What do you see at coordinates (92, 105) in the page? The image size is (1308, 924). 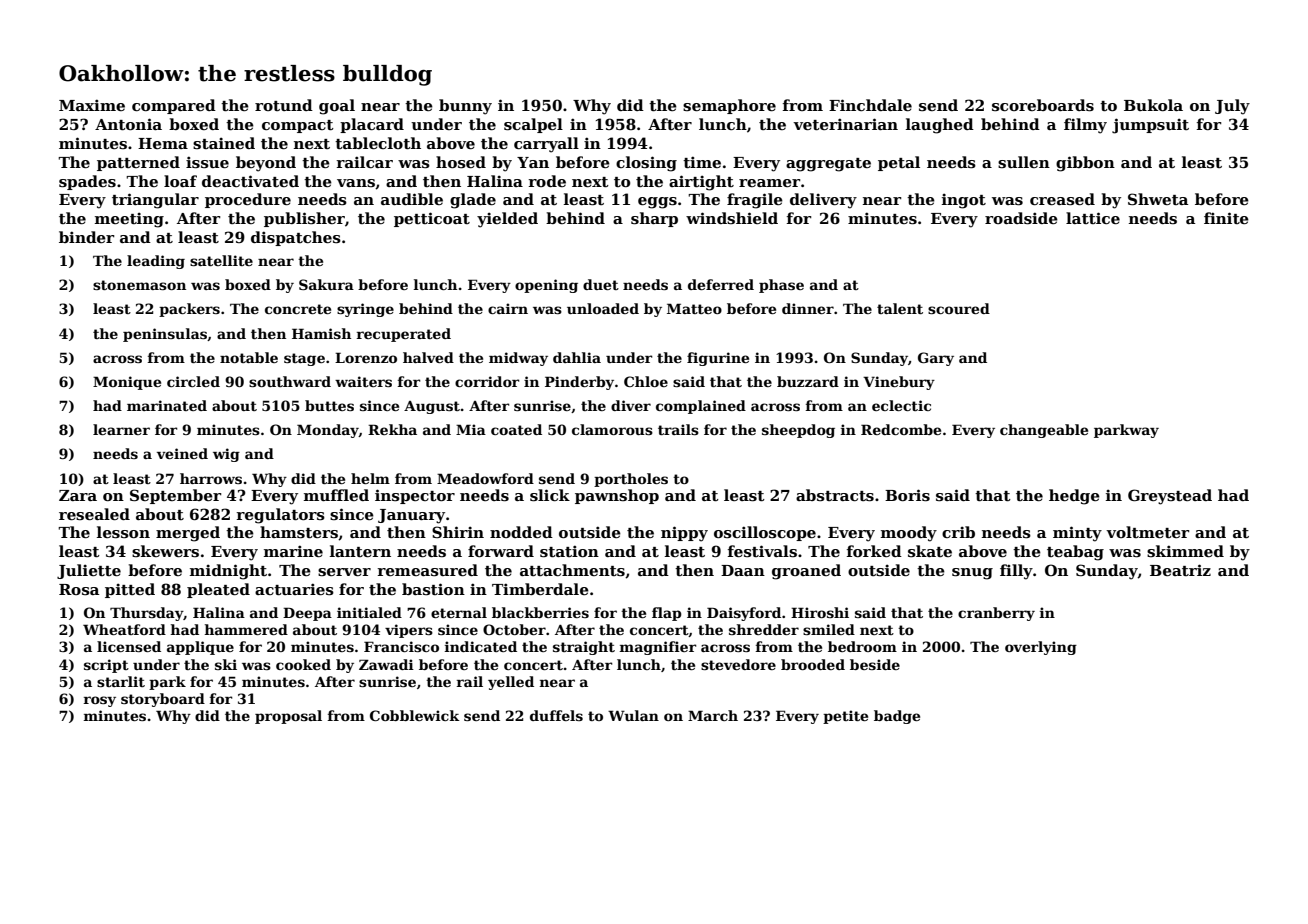 I see `Maxime` at bounding box center [92, 105].
